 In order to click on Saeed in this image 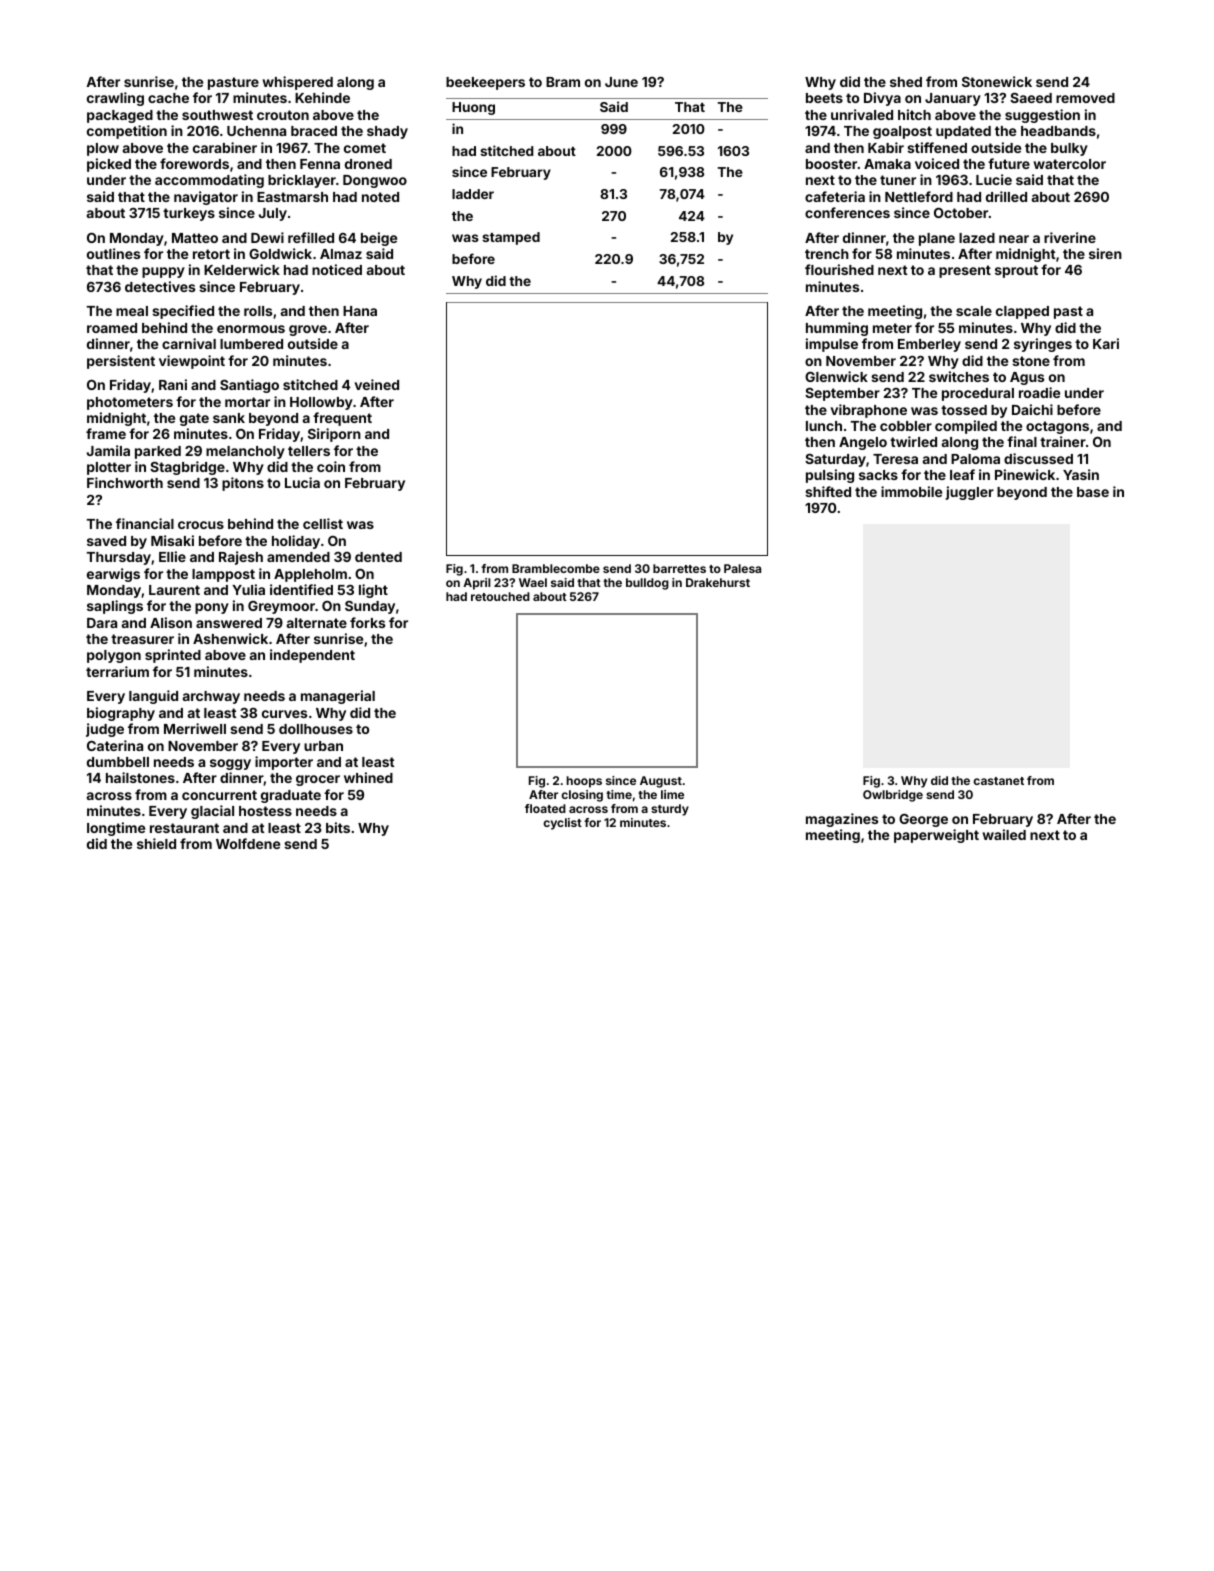, I will do `click(1031, 98)`.
